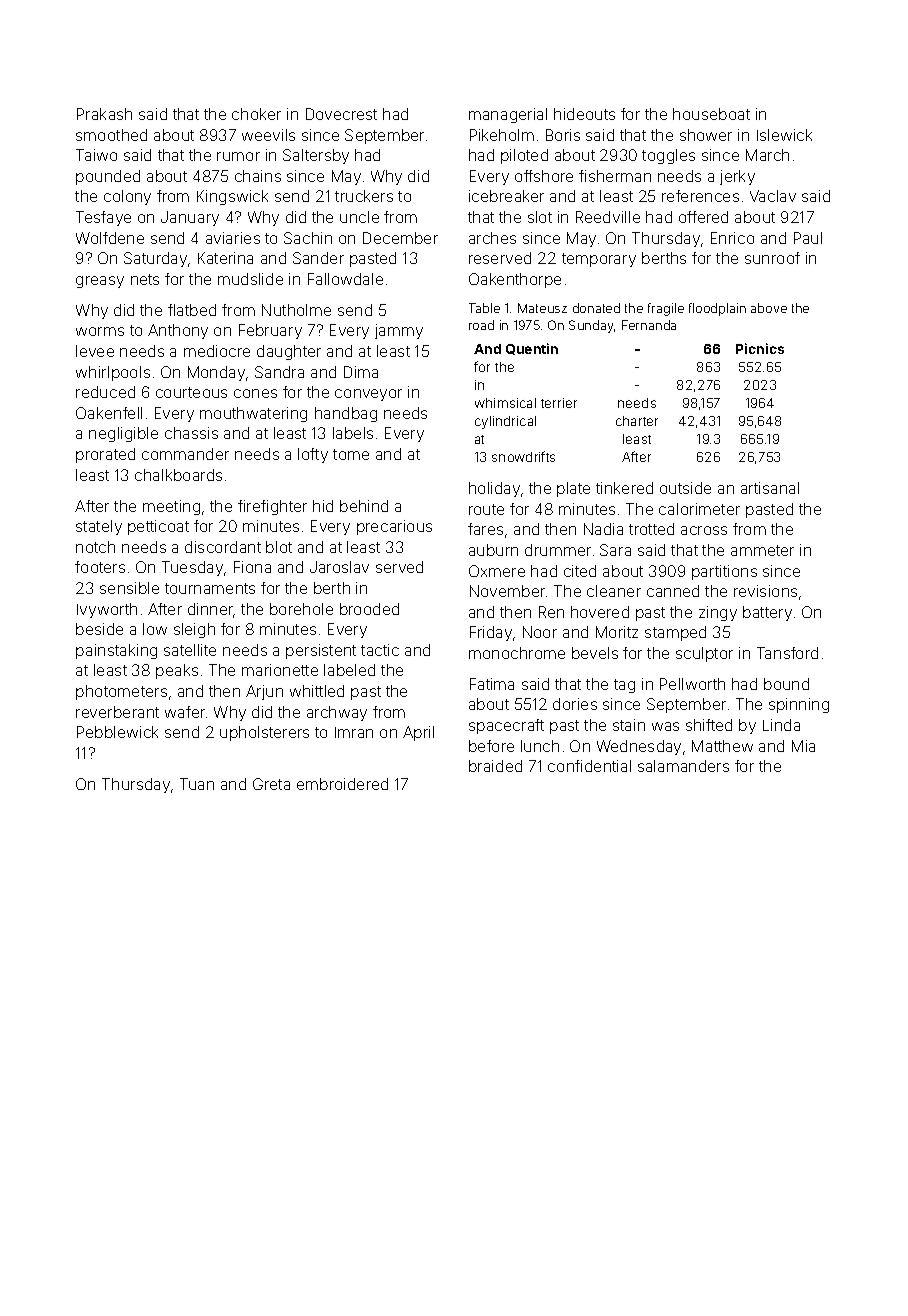 The image size is (908, 1316). Describe the element at coordinates (507, 591) in the image. I see `November` at that location.
